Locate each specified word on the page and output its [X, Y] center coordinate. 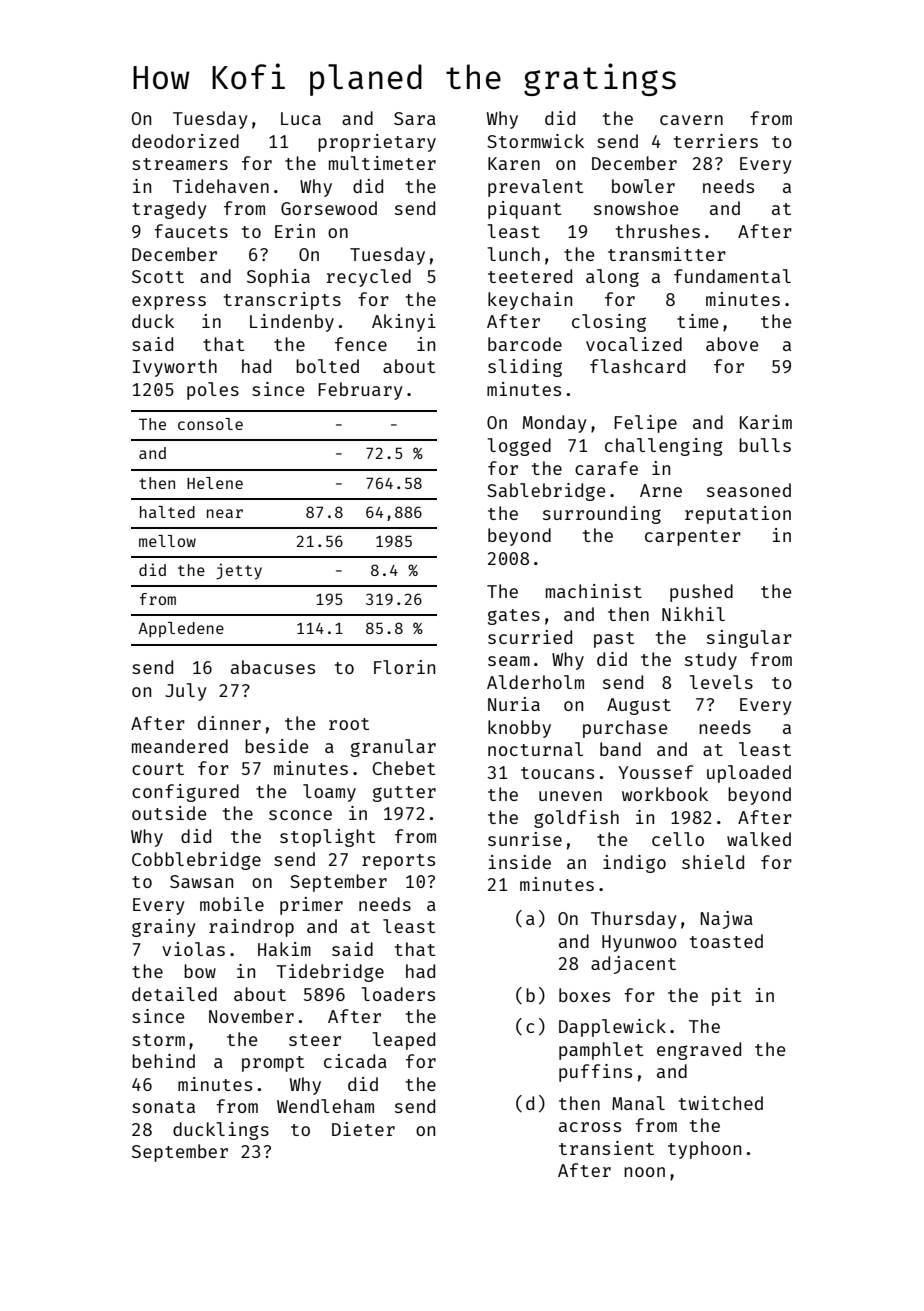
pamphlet [601, 1051]
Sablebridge [546, 492]
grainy [164, 928]
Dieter [363, 1129]
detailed [174, 994]
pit [727, 997]
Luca [301, 118]
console [210, 424]
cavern [691, 120]
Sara [415, 118]
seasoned [749, 490]
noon [644, 1172]
